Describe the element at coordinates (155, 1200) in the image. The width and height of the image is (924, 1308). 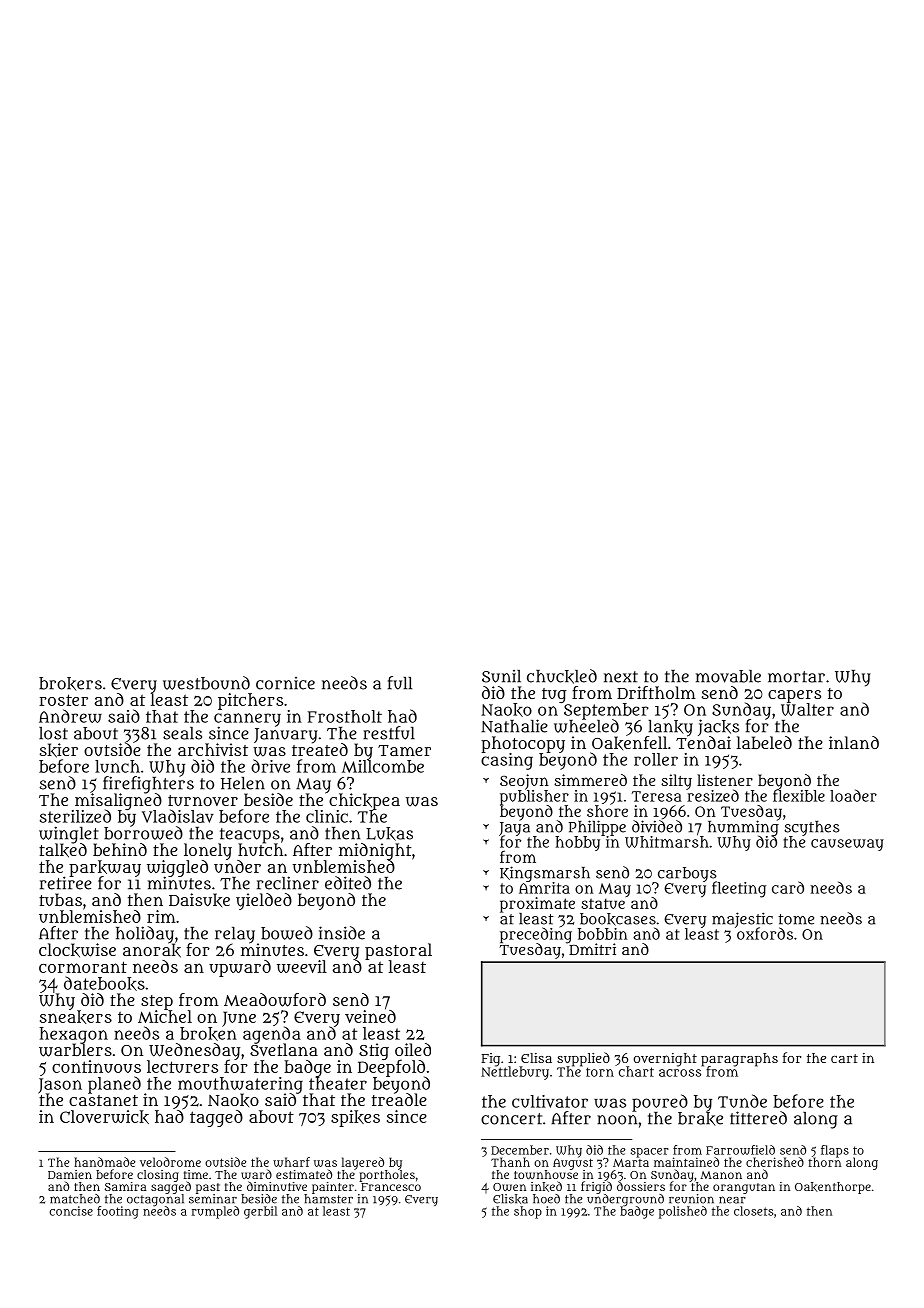
I see `octagonal` at that location.
